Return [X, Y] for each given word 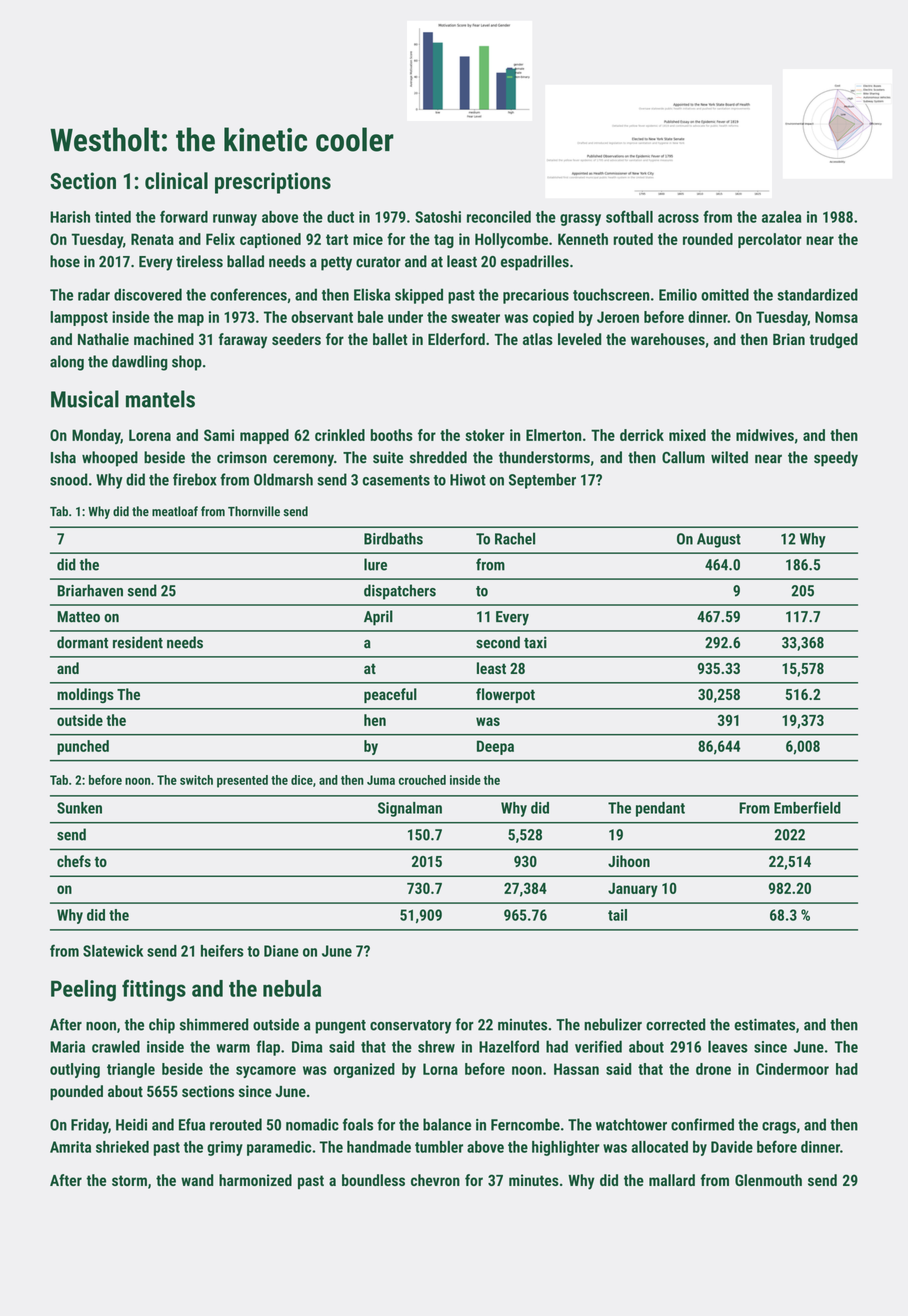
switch [196, 780]
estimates [764, 1024]
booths [392, 435]
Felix [220, 239]
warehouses [668, 339]
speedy [836, 459]
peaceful [390, 695]
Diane [281, 951]
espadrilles [535, 263]
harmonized [255, 1180]
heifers [222, 950]
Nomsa [836, 317]
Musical [85, 399]
